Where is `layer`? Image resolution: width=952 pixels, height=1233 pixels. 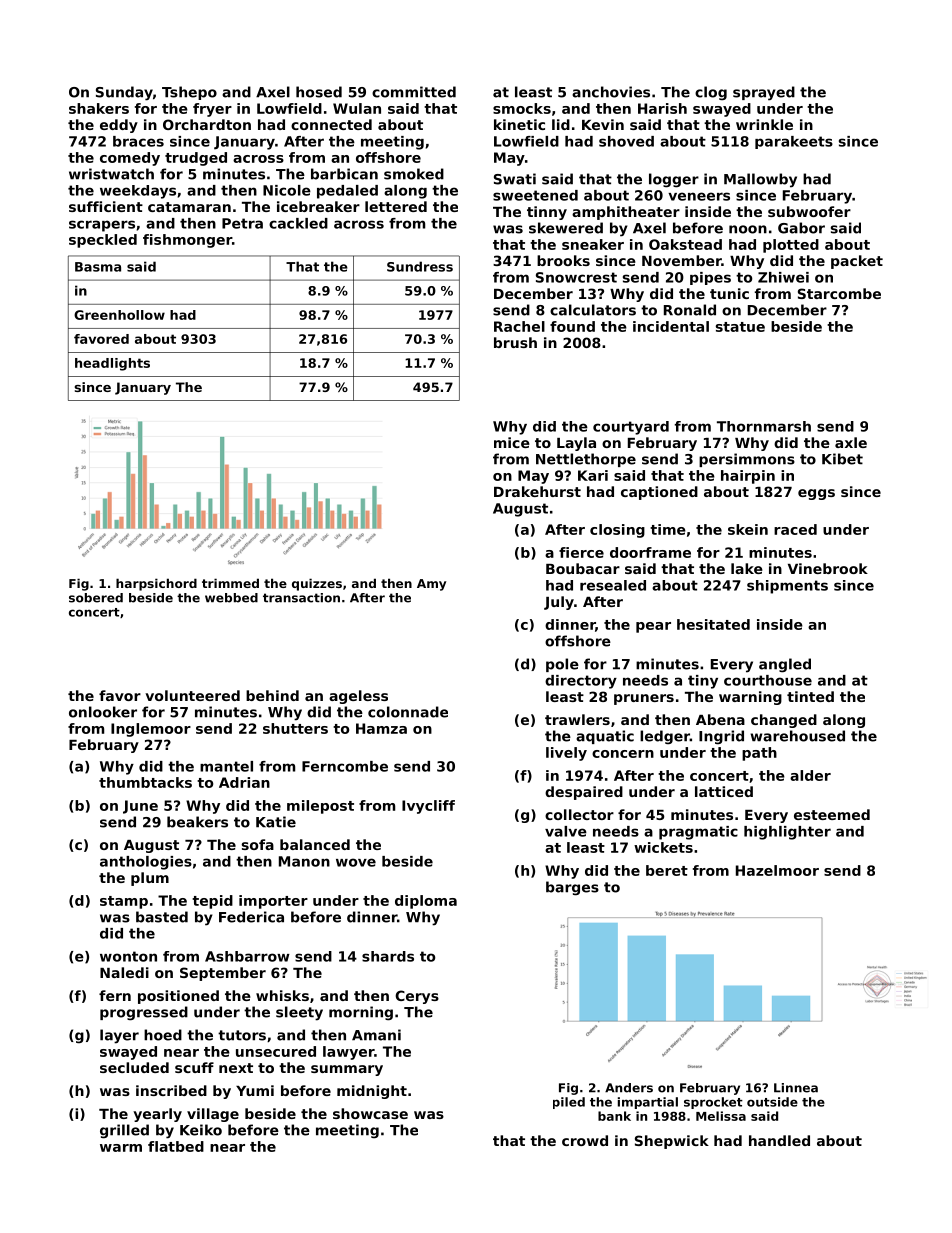 layer is located at coordinates (119, 1036).
